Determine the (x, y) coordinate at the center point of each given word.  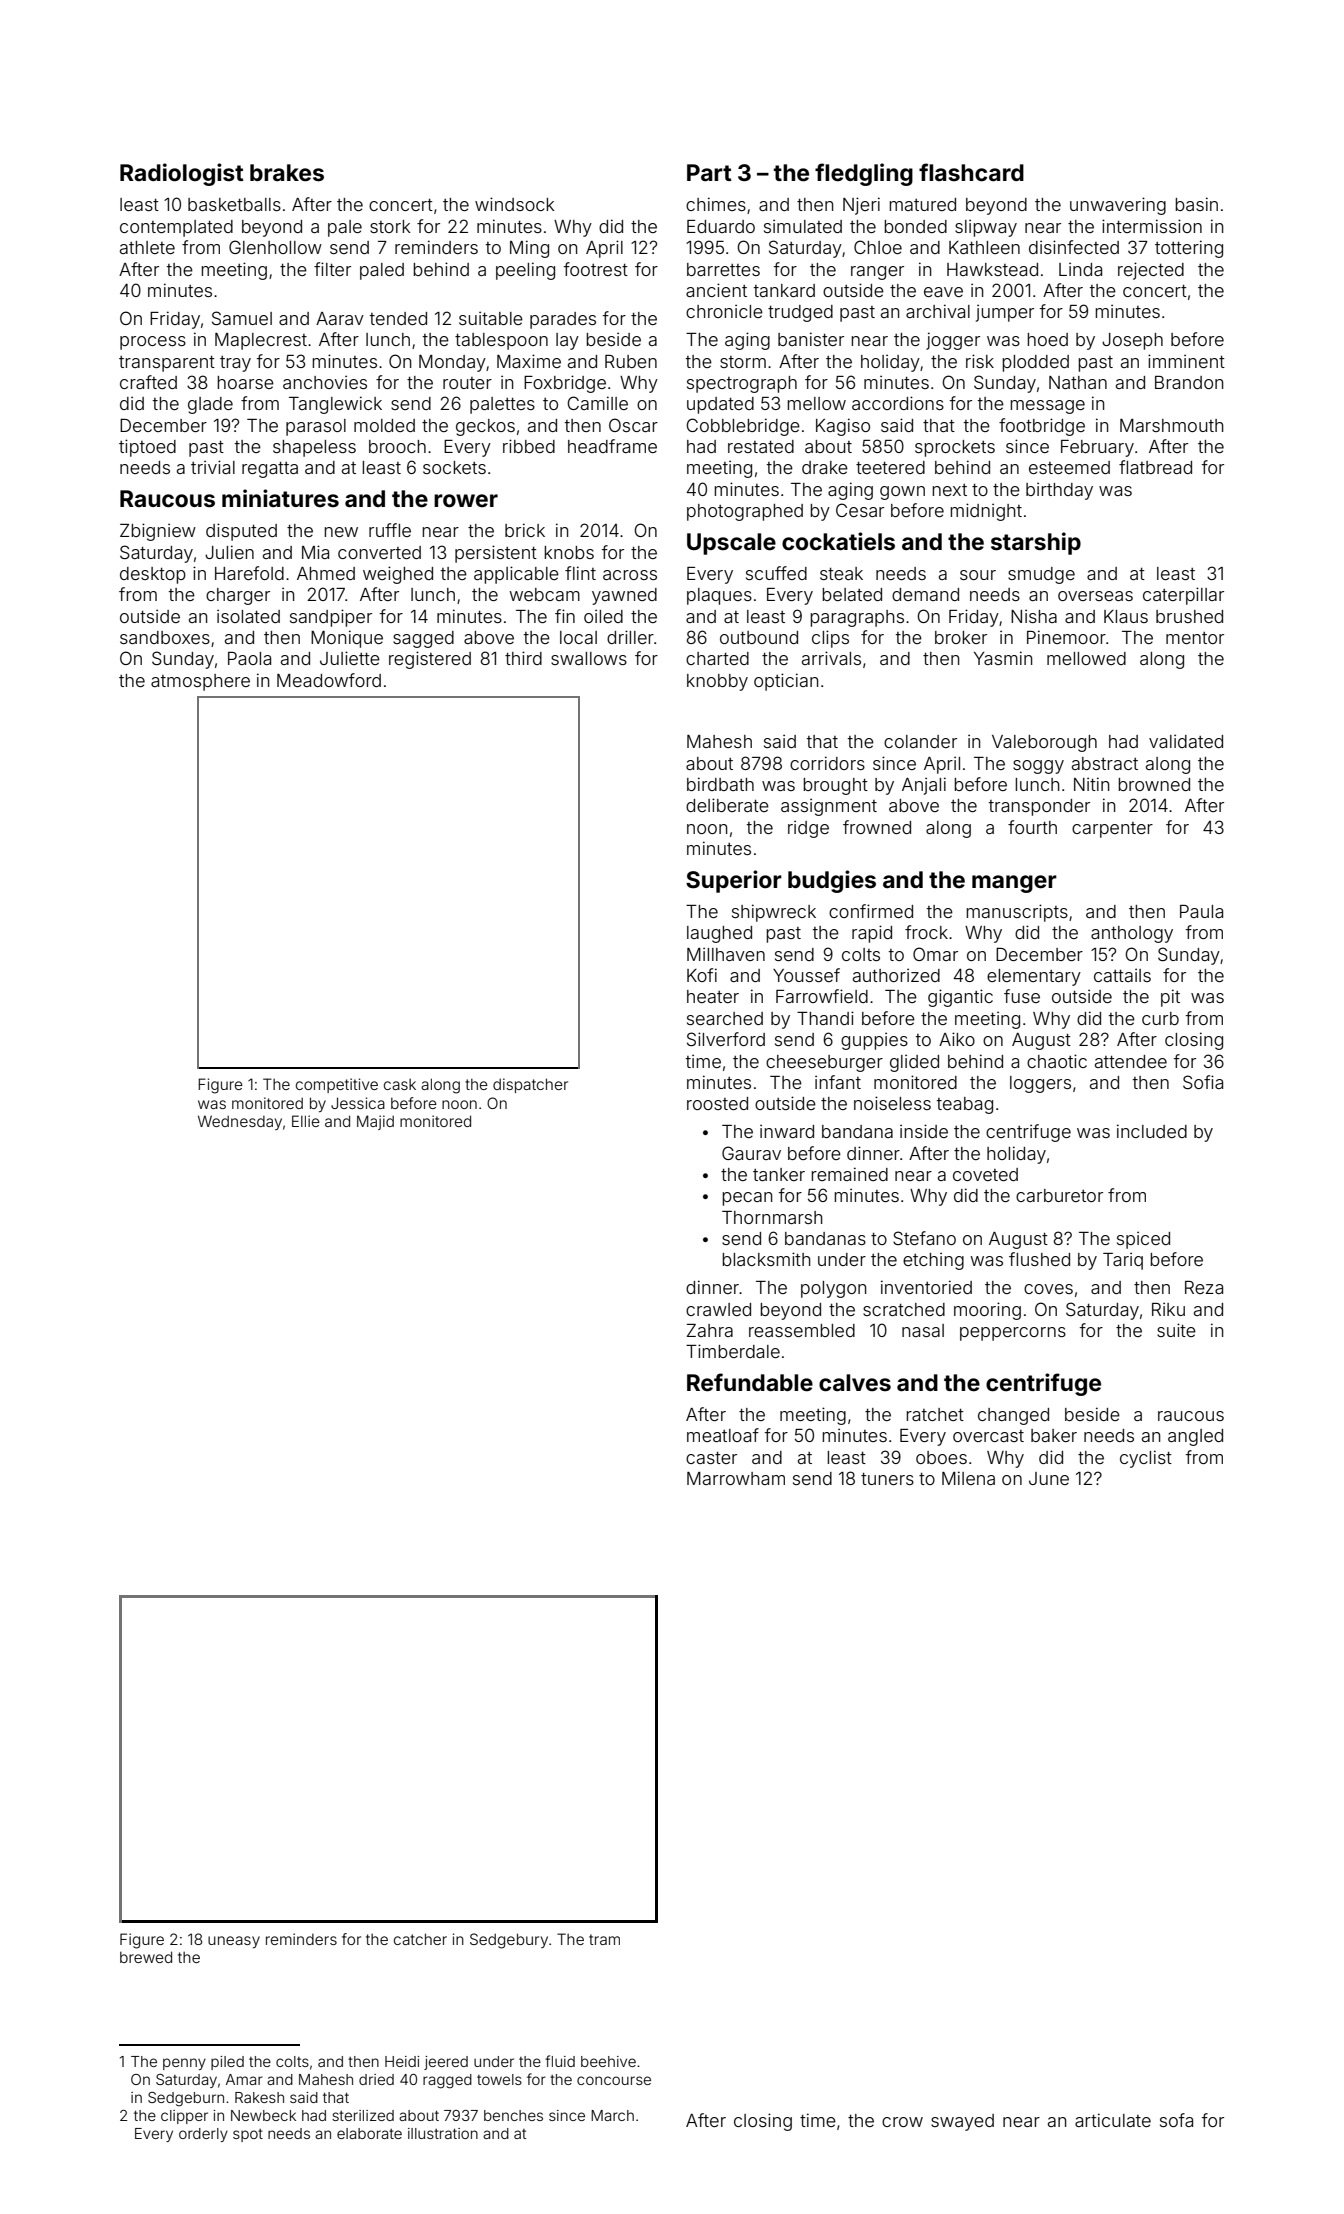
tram (604, 1939)
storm (743, 362)
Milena (968, 1478)
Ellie (306, 1121)
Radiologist (182, 174)
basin (1196, 204)
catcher (420, 1939)
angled (1195, 1437)
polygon (833, 1289)
